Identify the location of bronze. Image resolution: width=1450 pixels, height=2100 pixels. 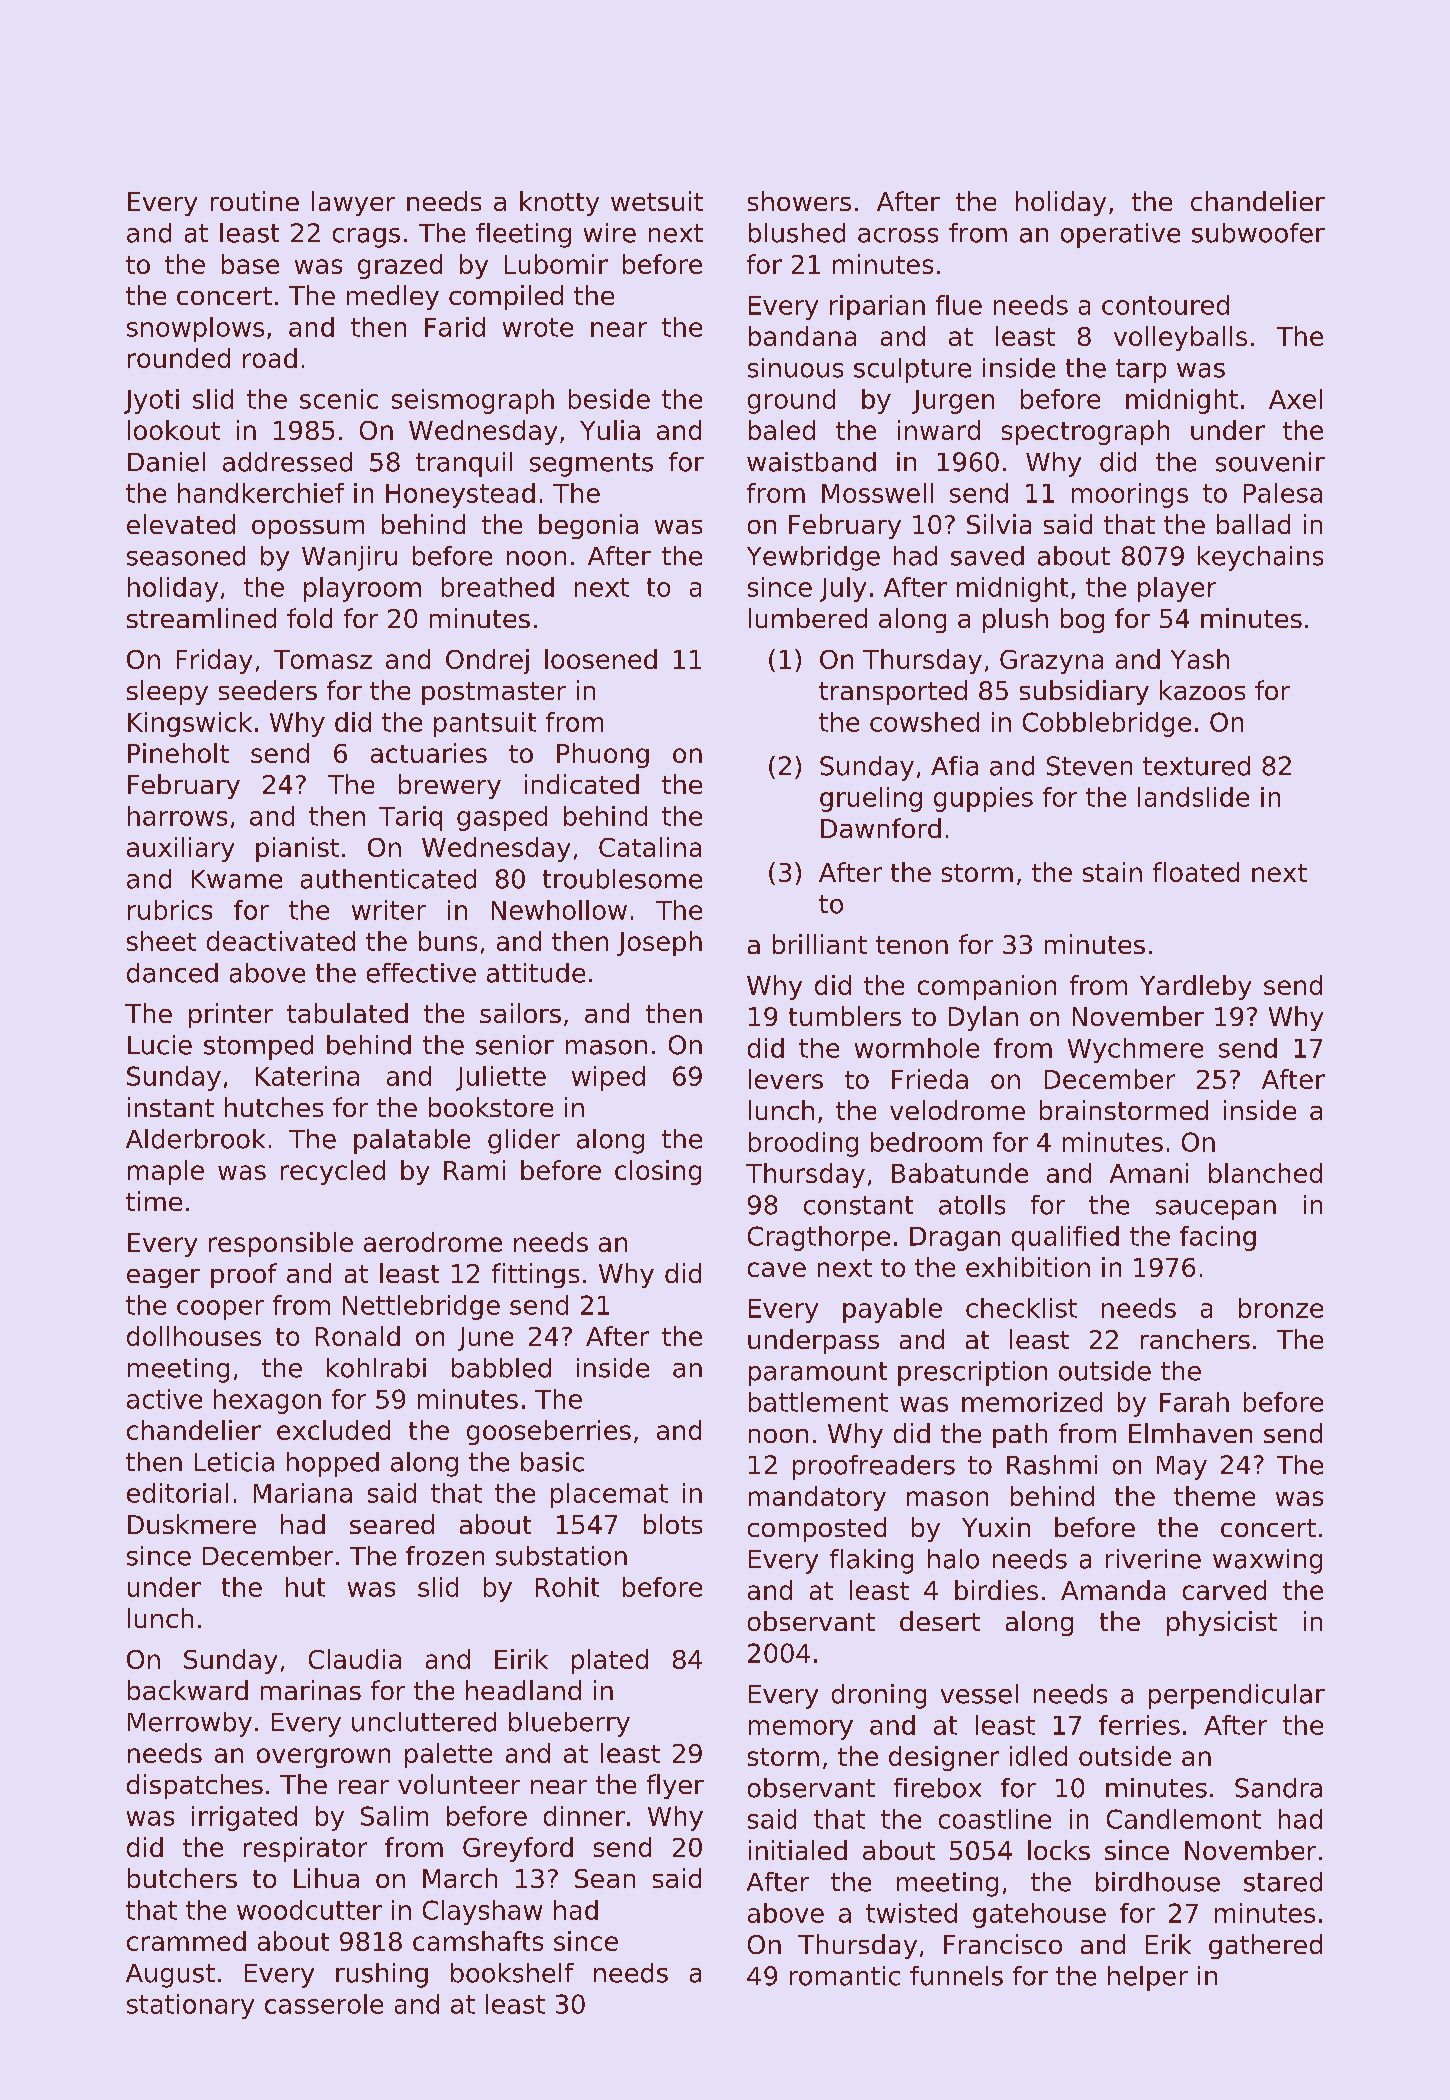
(1281, 1308).
